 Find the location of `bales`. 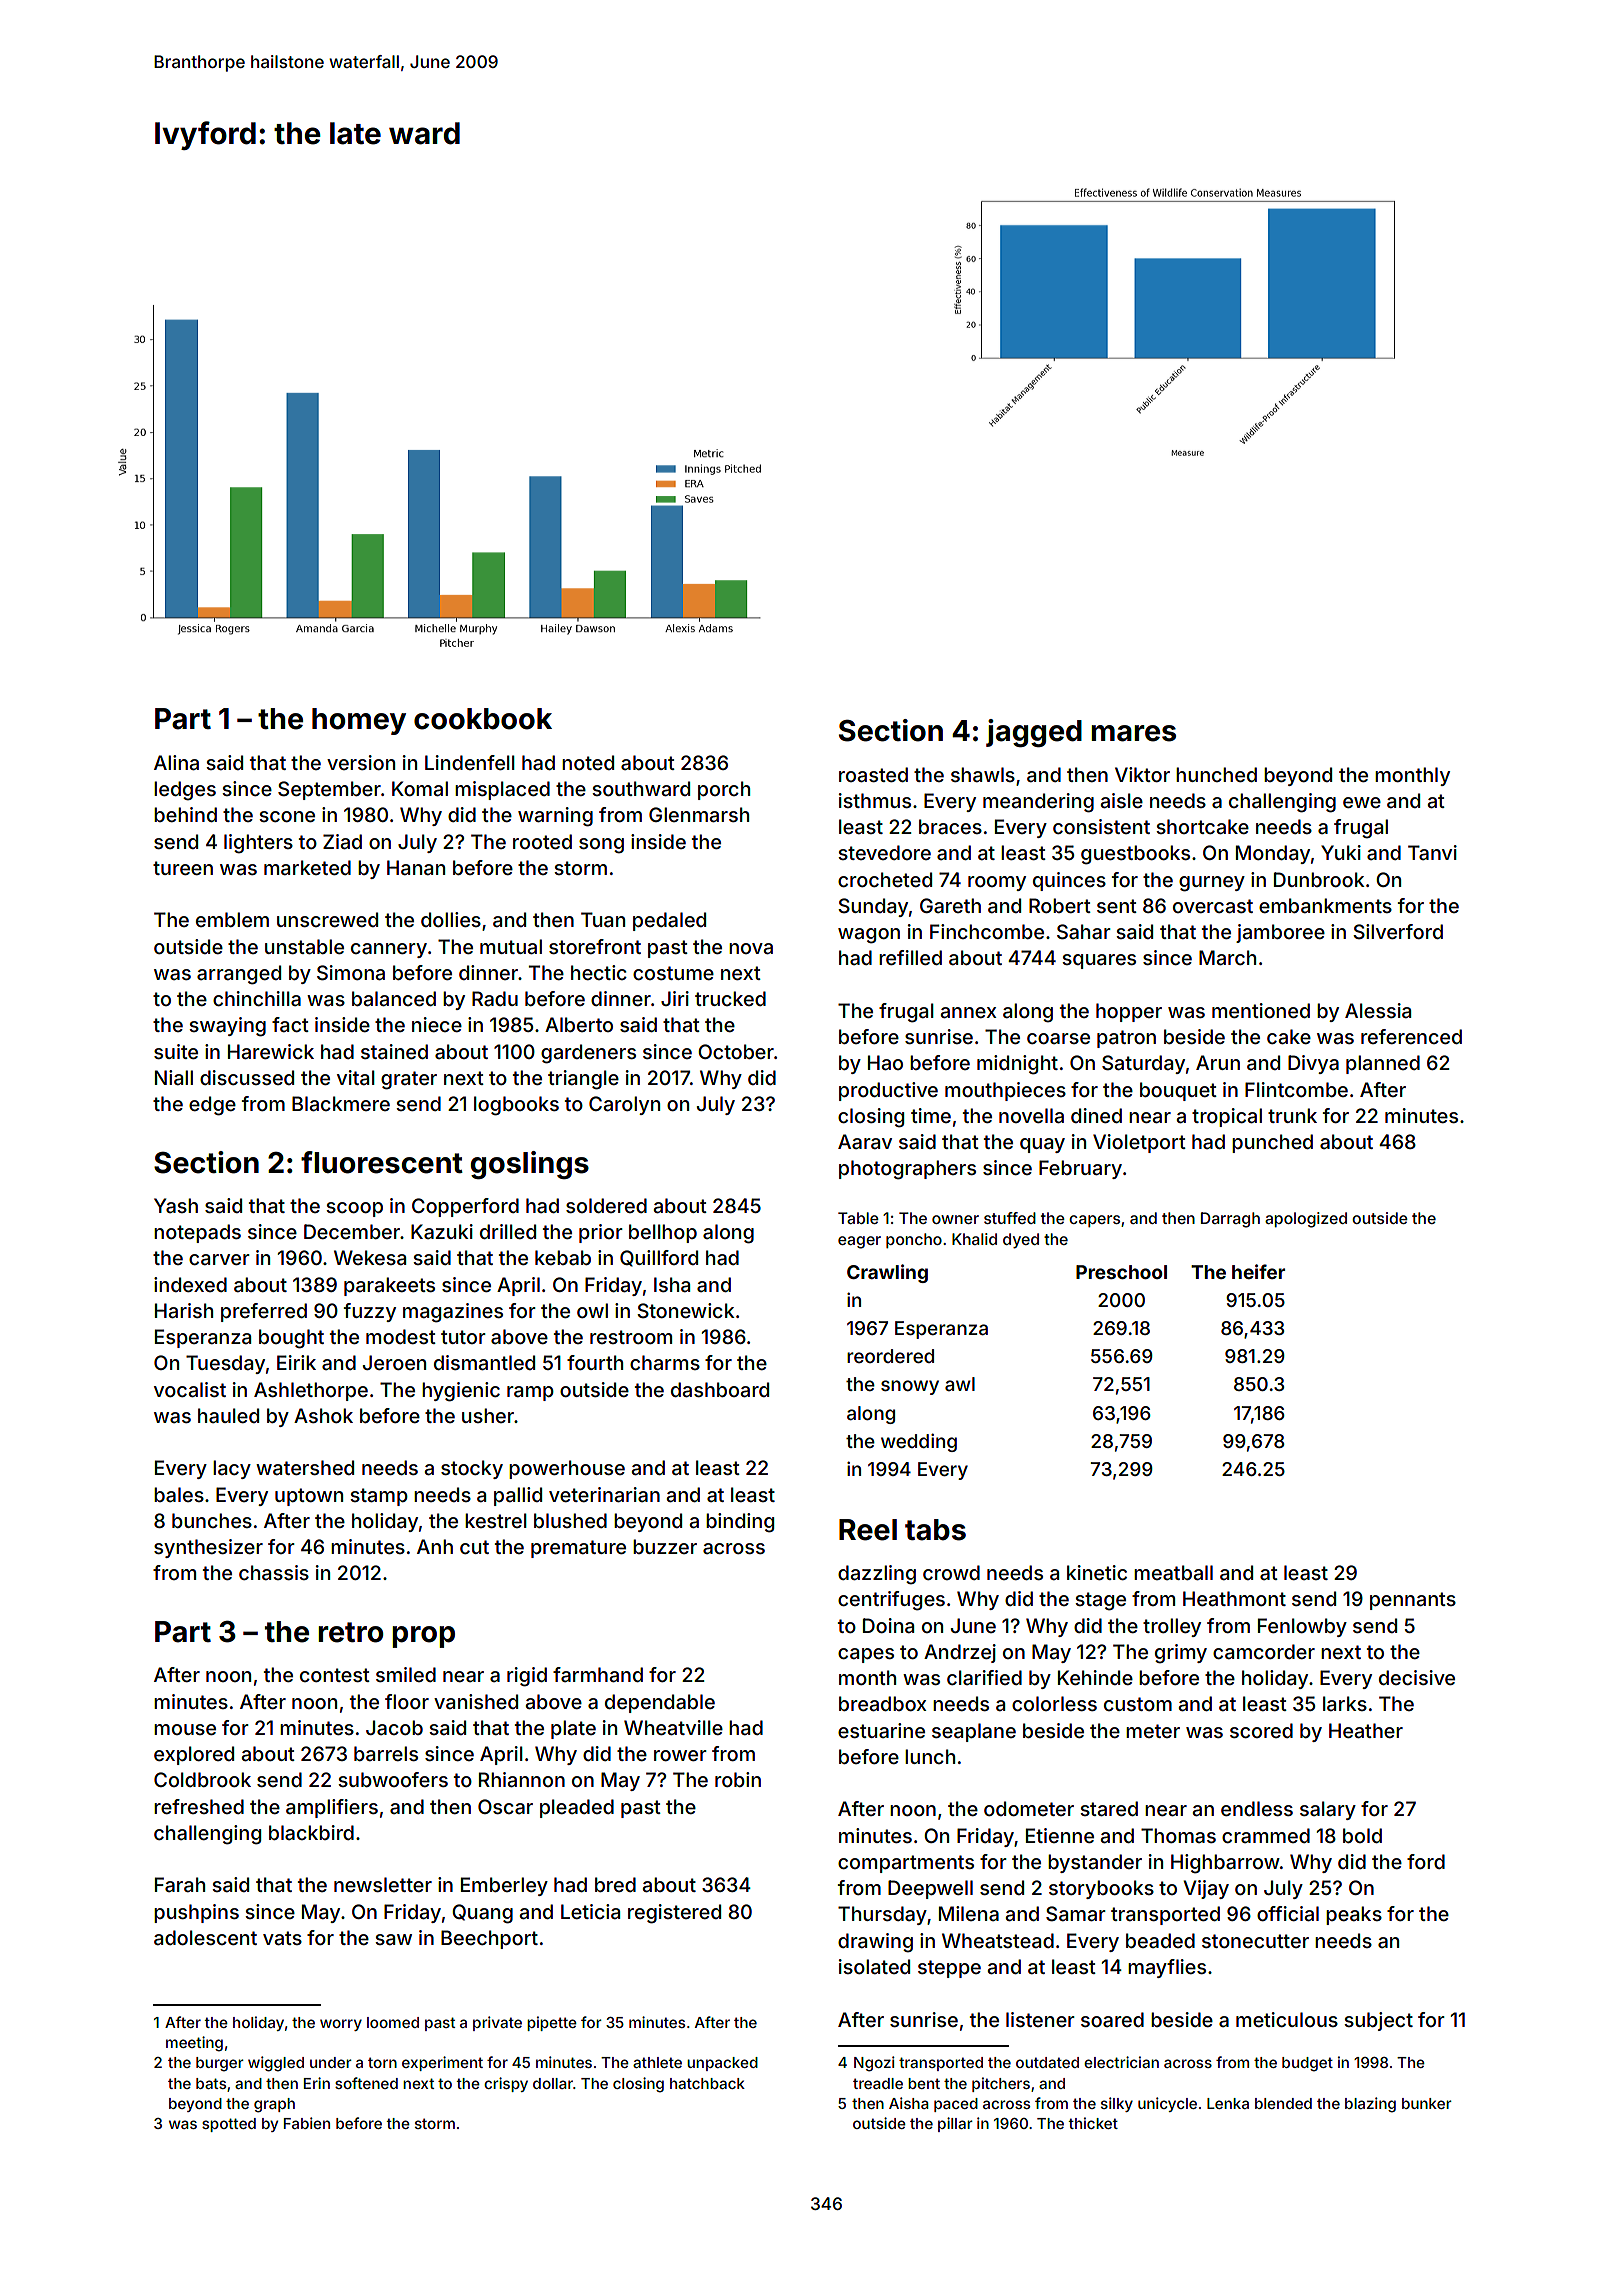

bales is located at coordinates (179, 1494).
